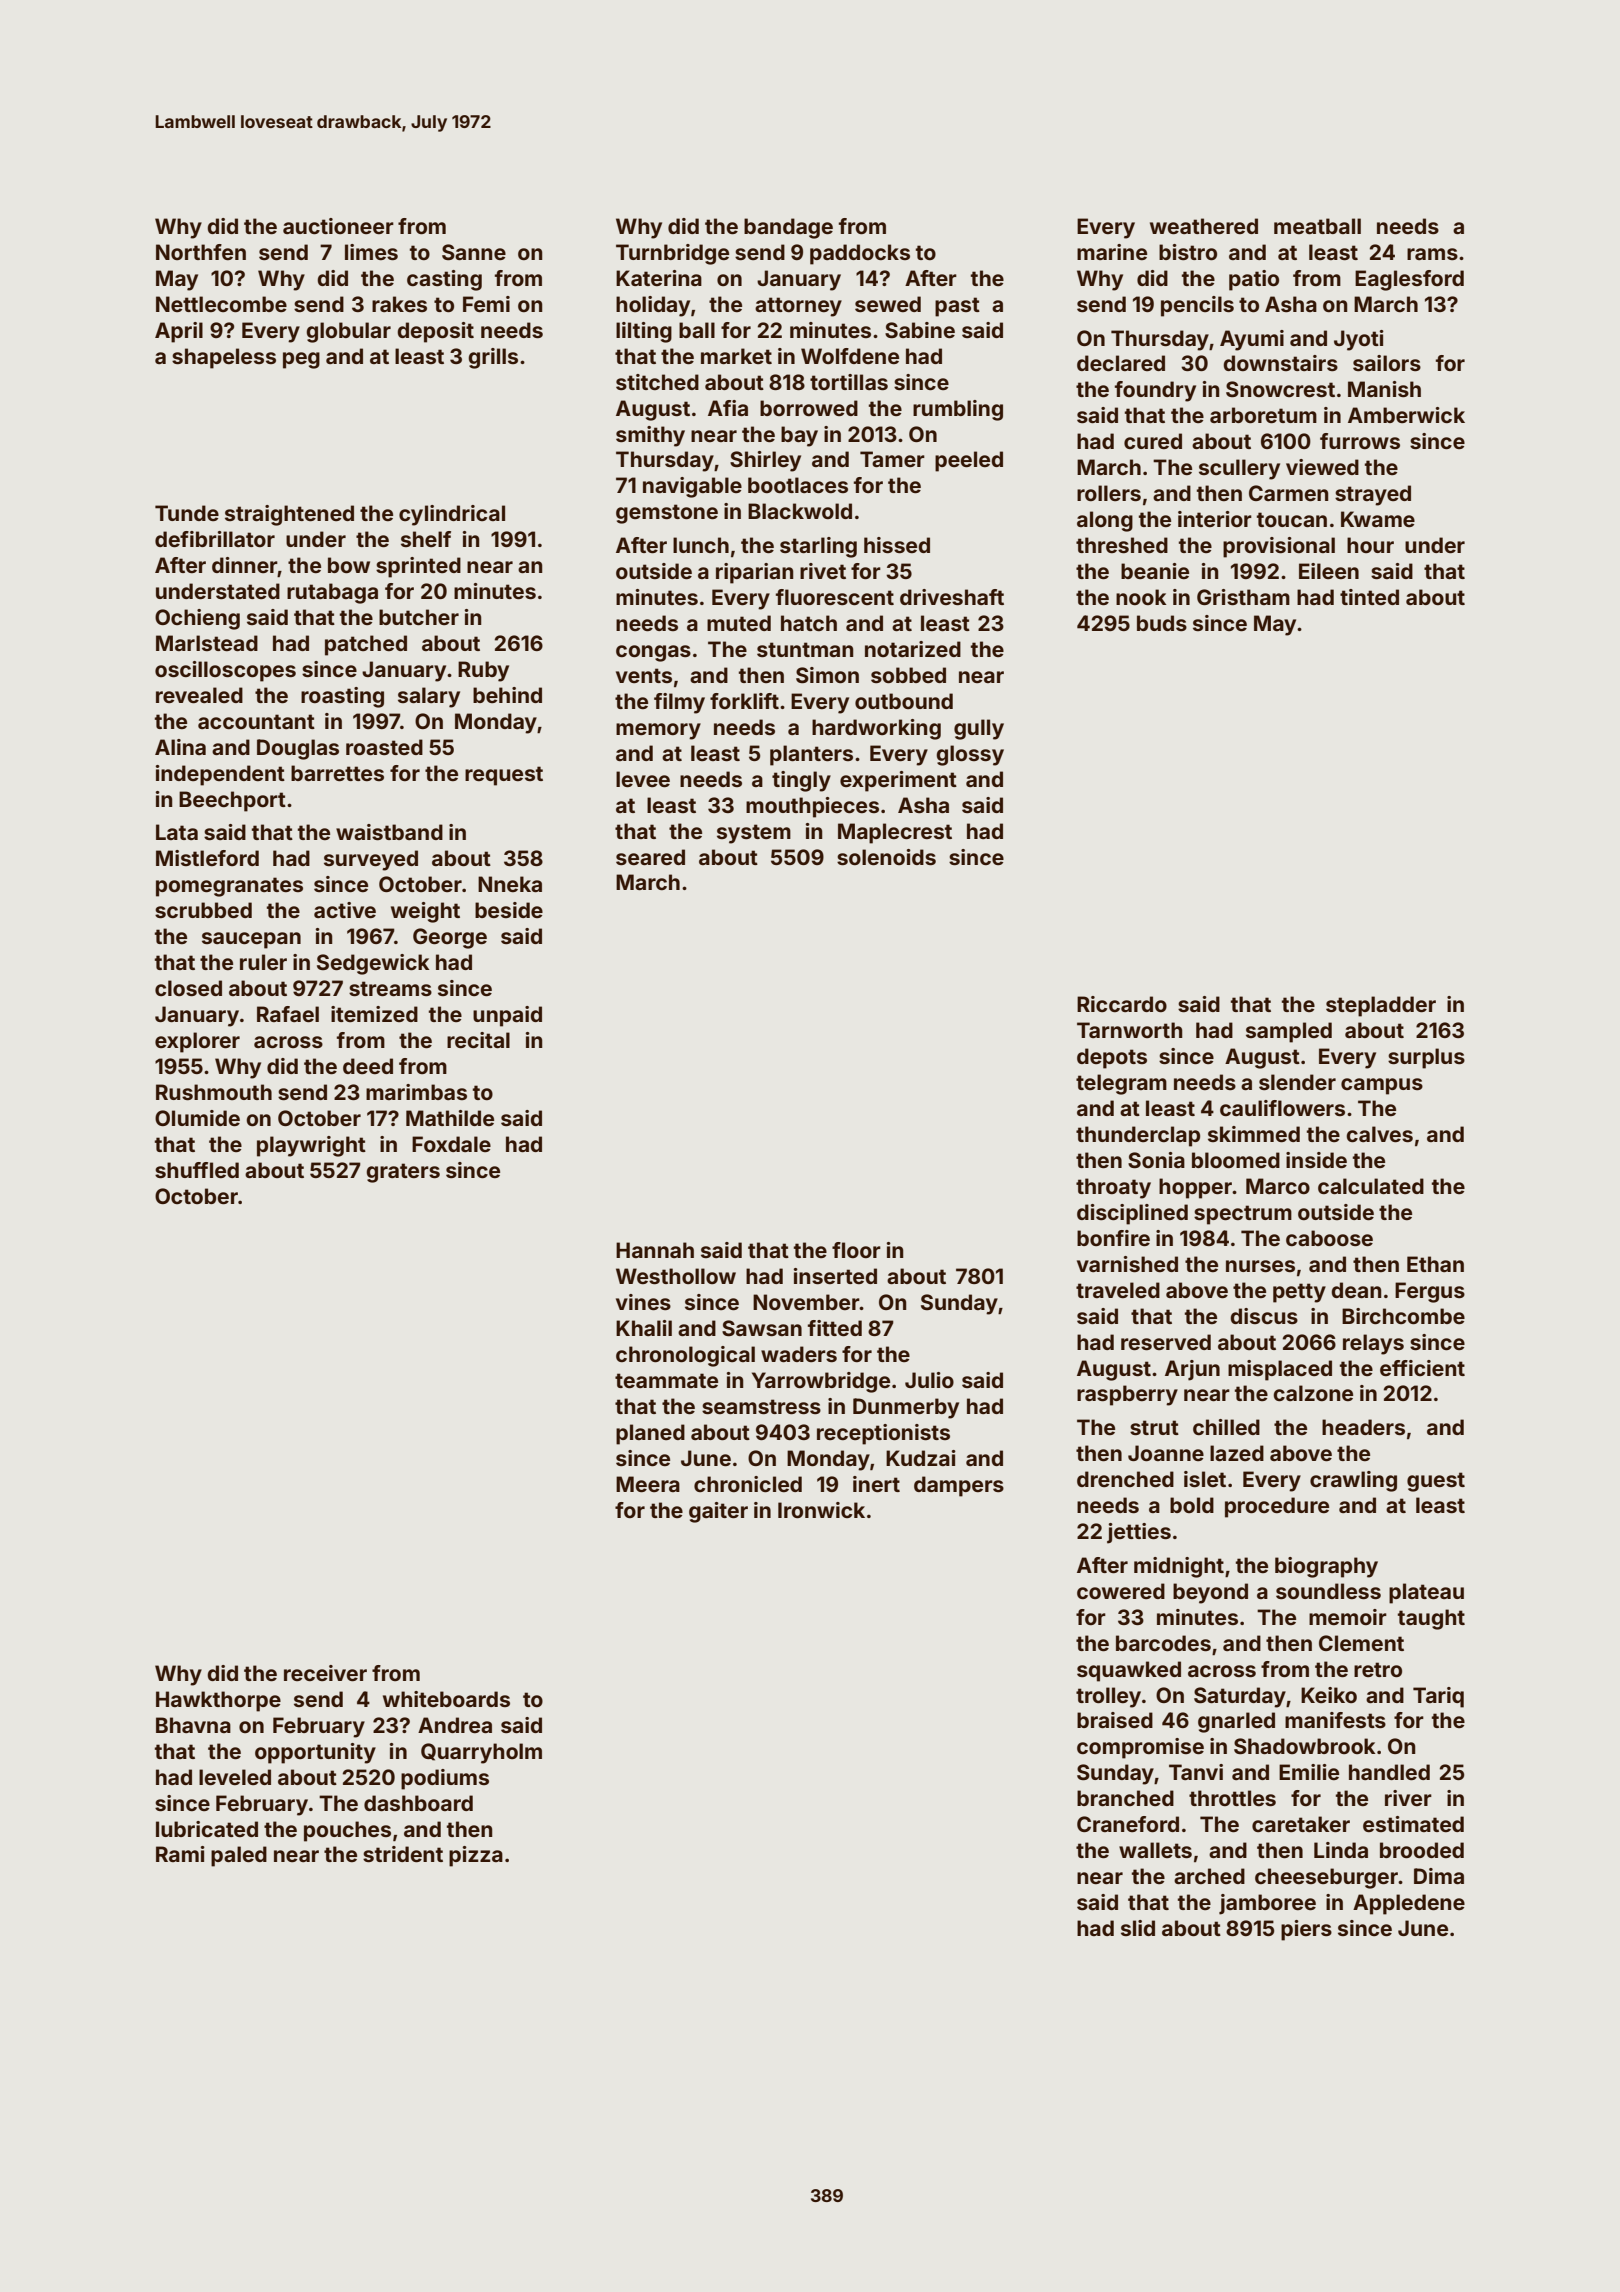 This screenshot has width=1620, height=2292. I want to click on marine, so click(1112, 252).
